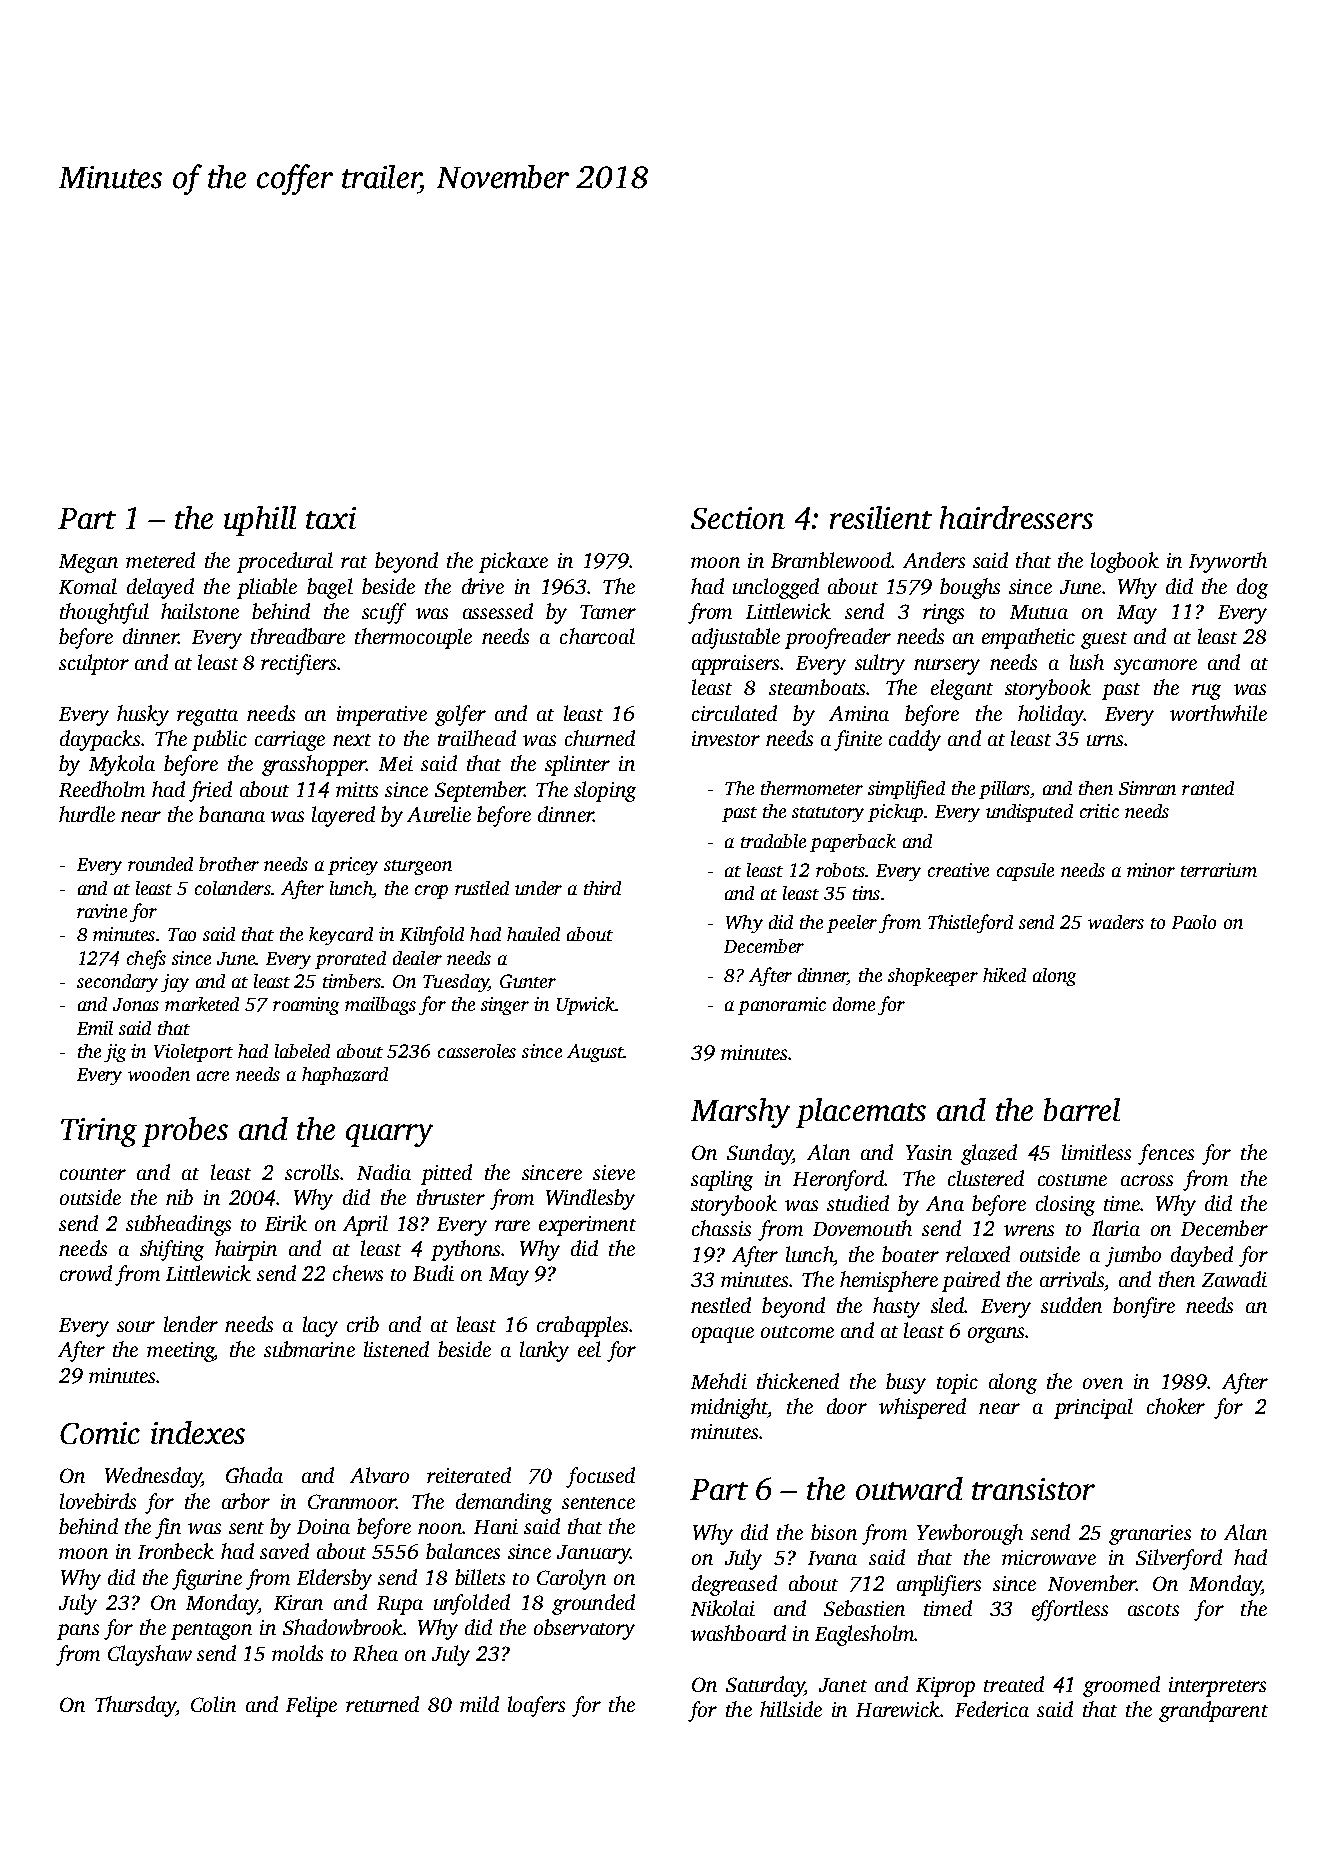 This screenshot has height=1875, width=1326. What do you see at coordinates (477, 738) in the screenshot?
I see `trailhead` at bounding box center [477, 738].
